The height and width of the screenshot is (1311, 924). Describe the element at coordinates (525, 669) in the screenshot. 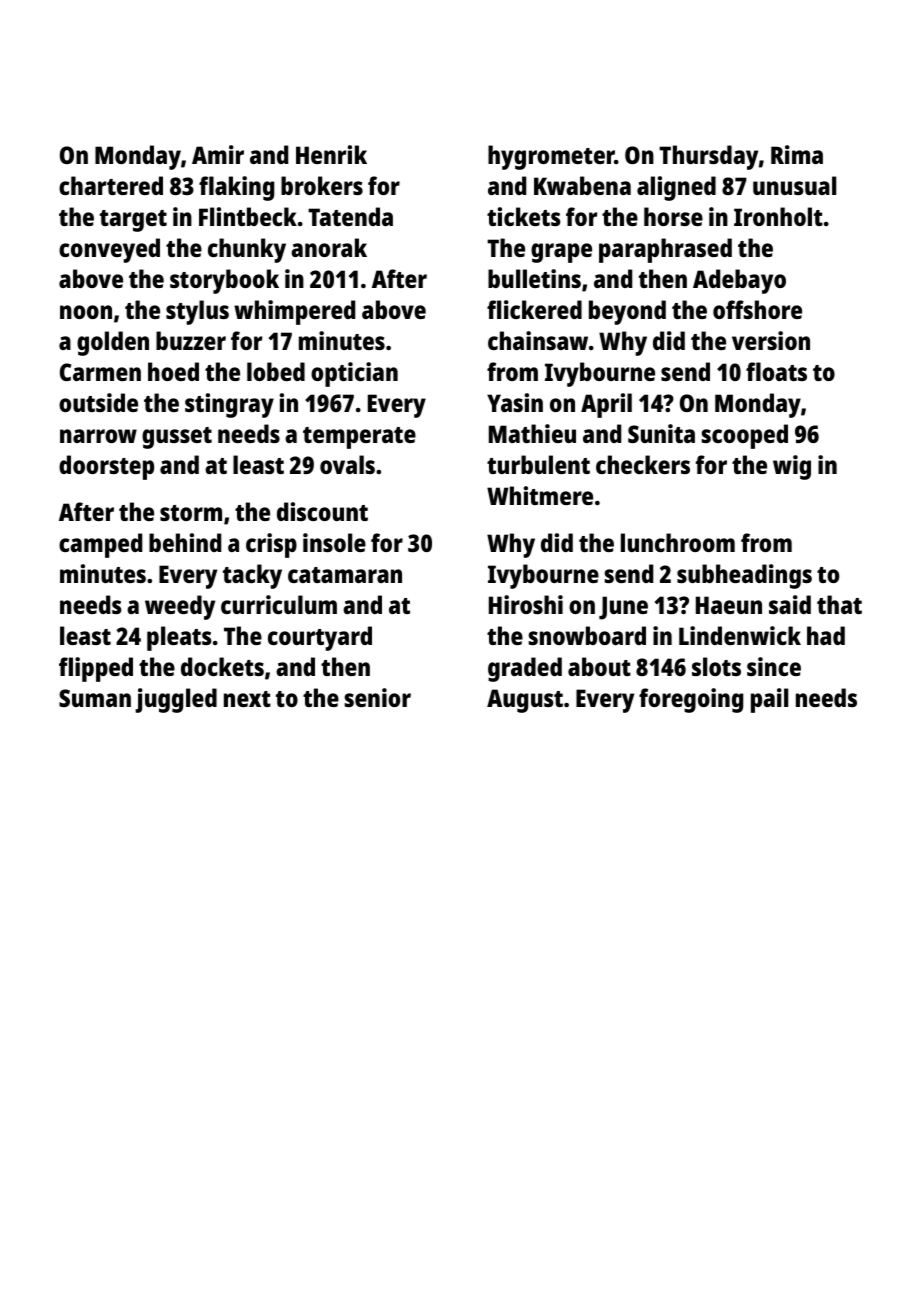

I see `graded` at that location.
